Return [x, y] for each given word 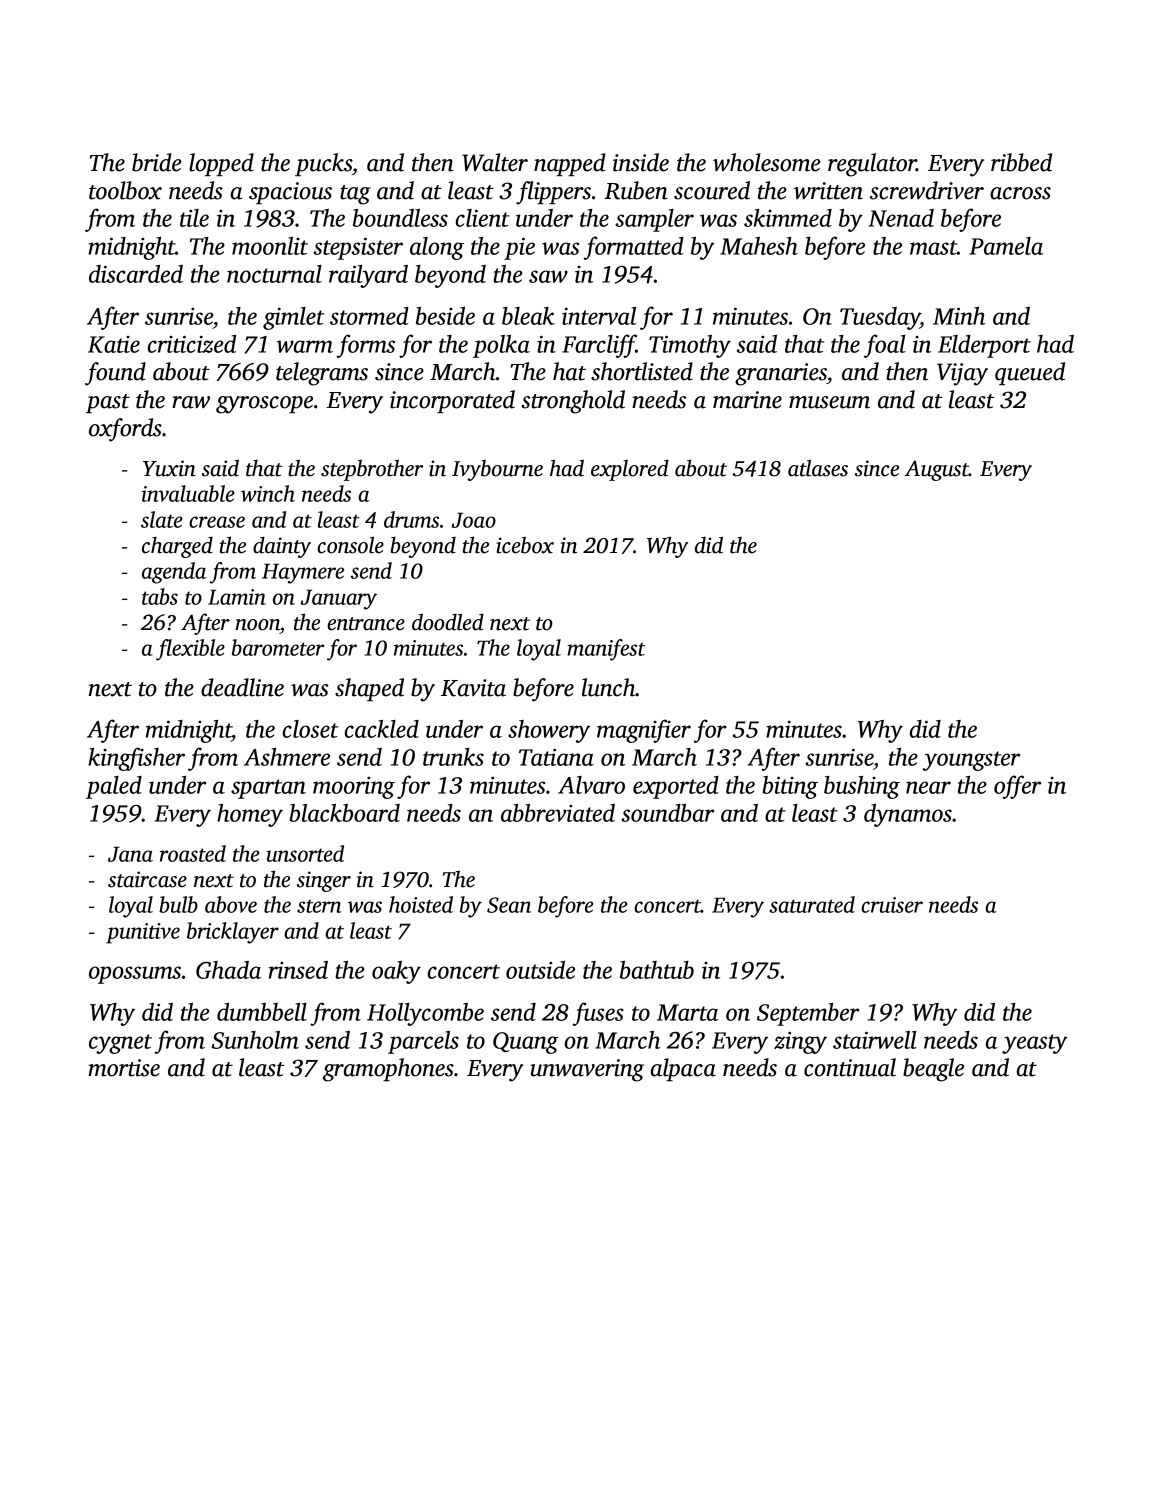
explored [630, 470]
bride [157, 162]
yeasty [1034, 1044]
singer [324, 881]
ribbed [1021, 162]
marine [747, 400]
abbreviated [558, 813]
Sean [509, 905]
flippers [553, 193]
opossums [135, 975]
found [115, 374]
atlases [818, 468]
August [937, 471]
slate [162, 519]
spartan [268, 789]
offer [1017, 787]
